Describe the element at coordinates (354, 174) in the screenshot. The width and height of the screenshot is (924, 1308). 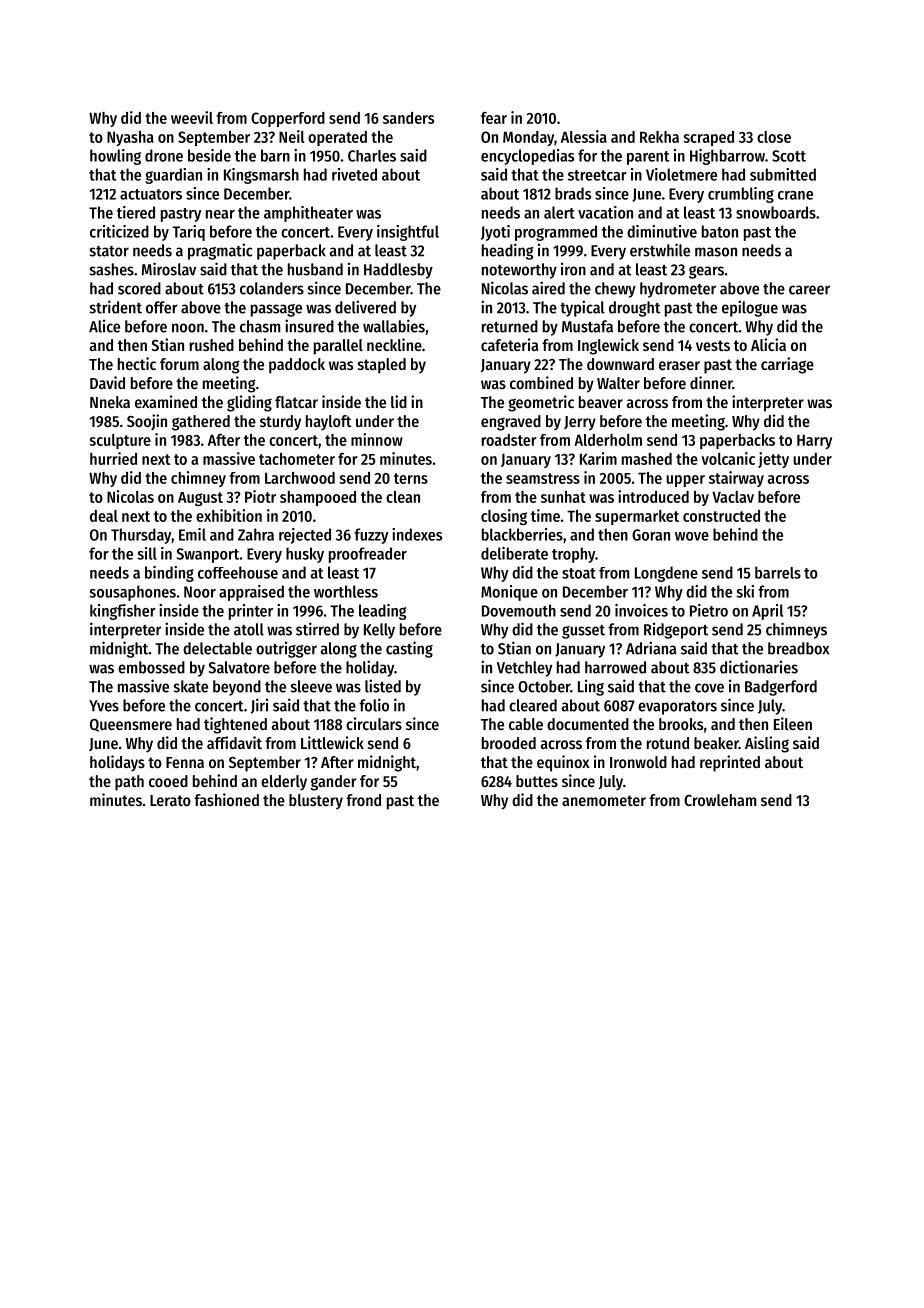
I see `riveted` at that location.
